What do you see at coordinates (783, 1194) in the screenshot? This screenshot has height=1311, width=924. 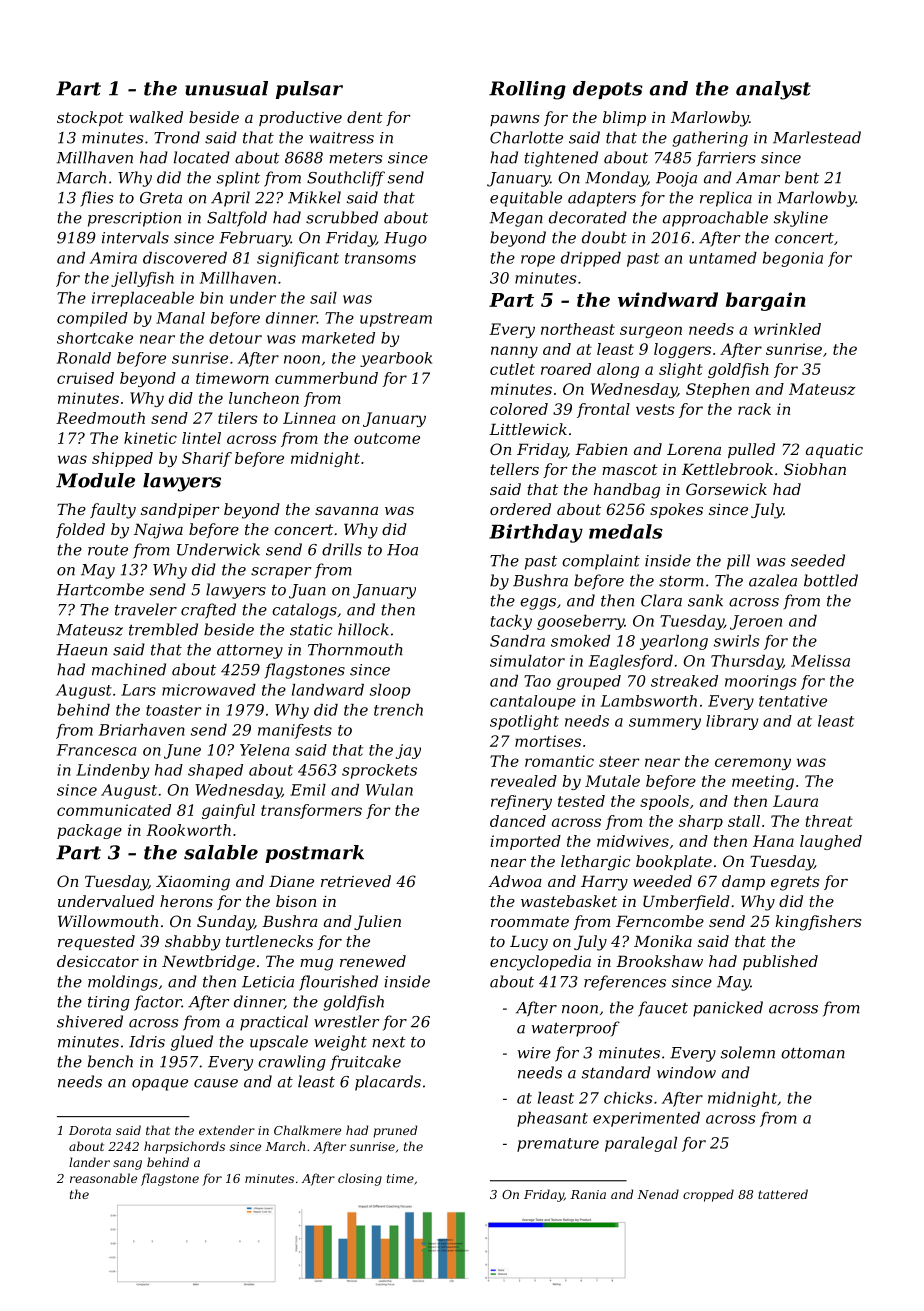 I see `tattered` at bounding box center [783, 1194].
